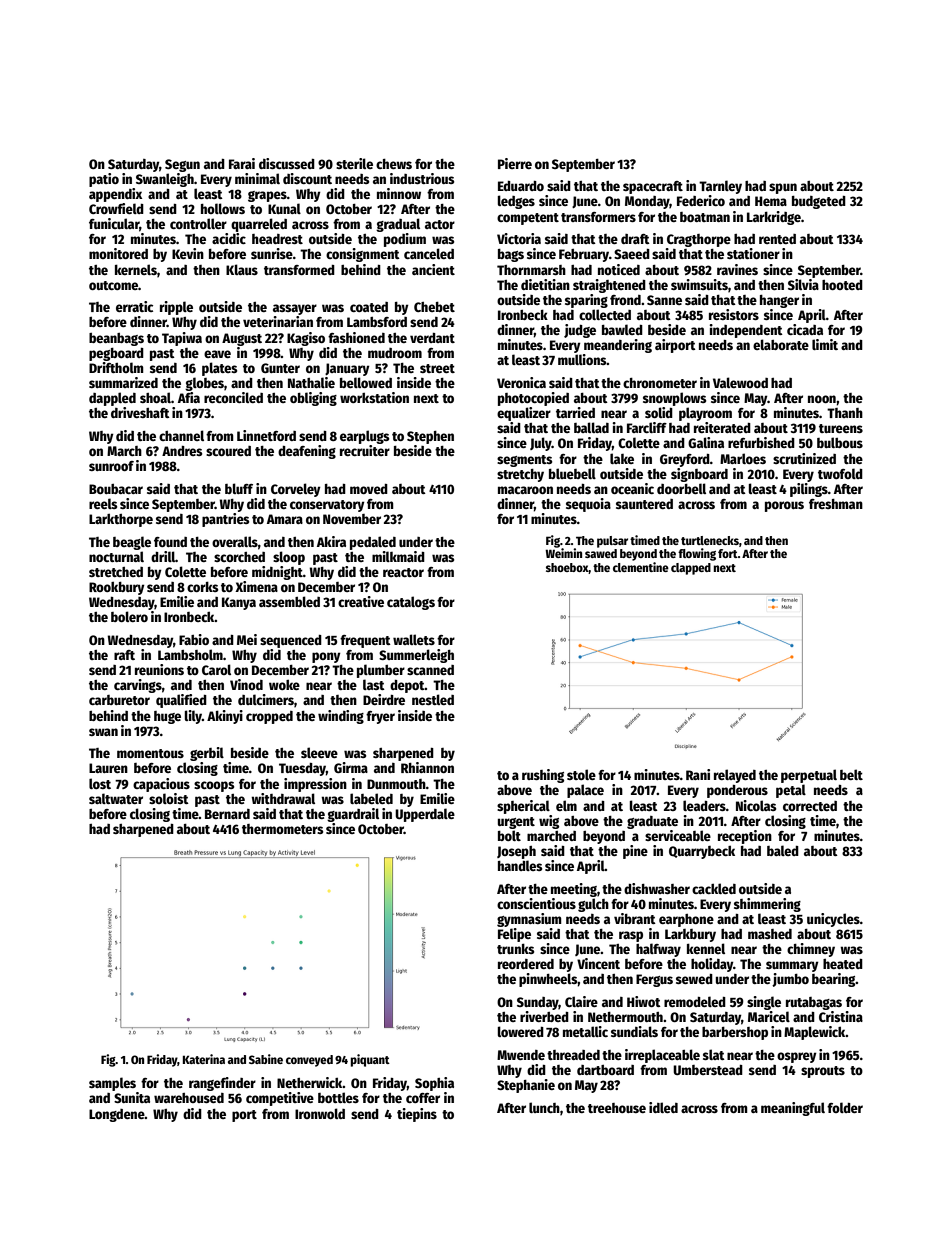 The image size is (952, 1233). I want to click on reels, so click(103, 503).
